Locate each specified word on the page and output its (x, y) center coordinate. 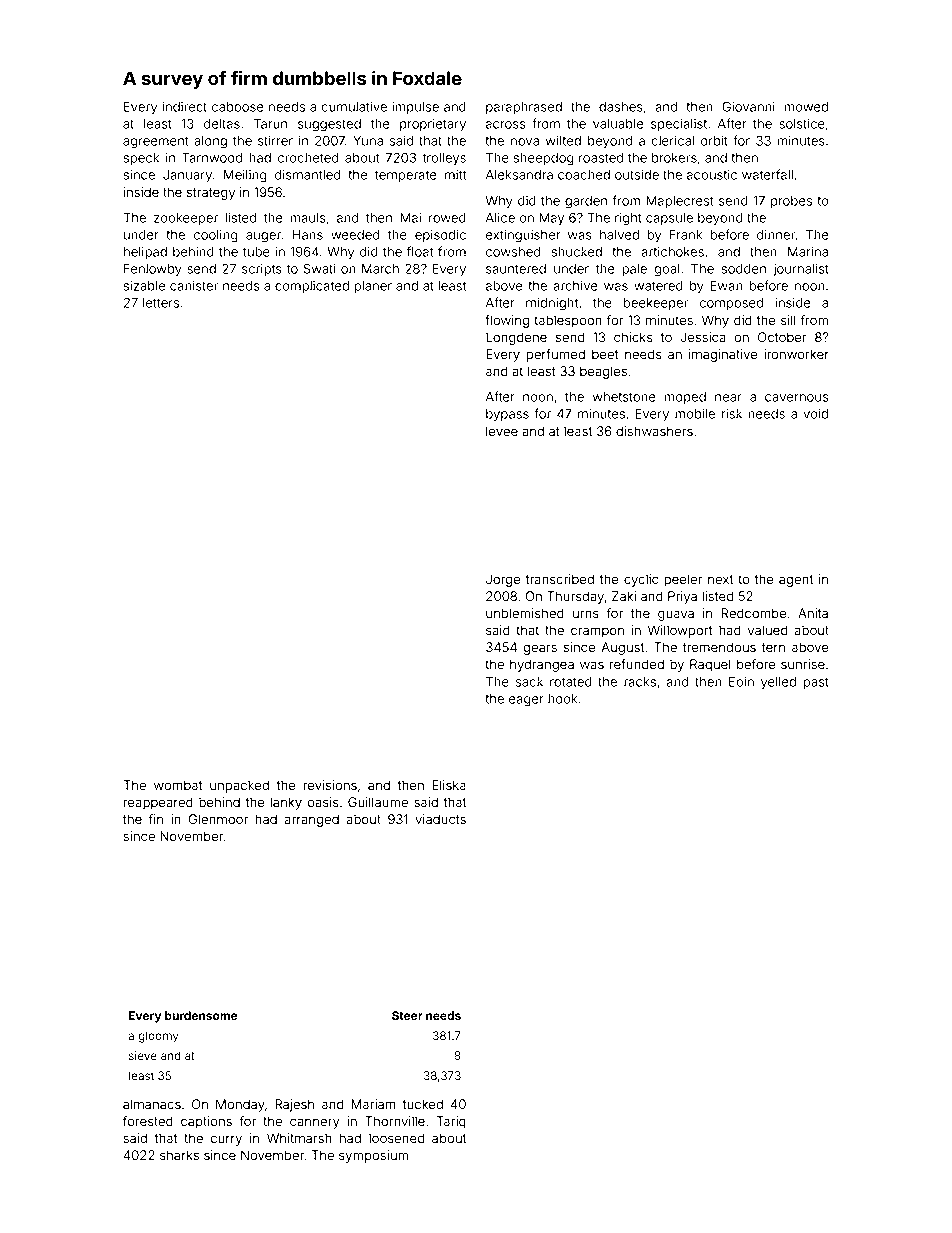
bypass (507, 415)
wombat (178, 785)
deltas (222, 124)
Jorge (503, 580)
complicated (312, 287)
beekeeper (656, 304)
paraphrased (524, 108)
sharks (179, 1155)
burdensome (201, 1015)
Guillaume (378, 802)
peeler (683, 580)
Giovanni (748, 106)
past (816, 683)
